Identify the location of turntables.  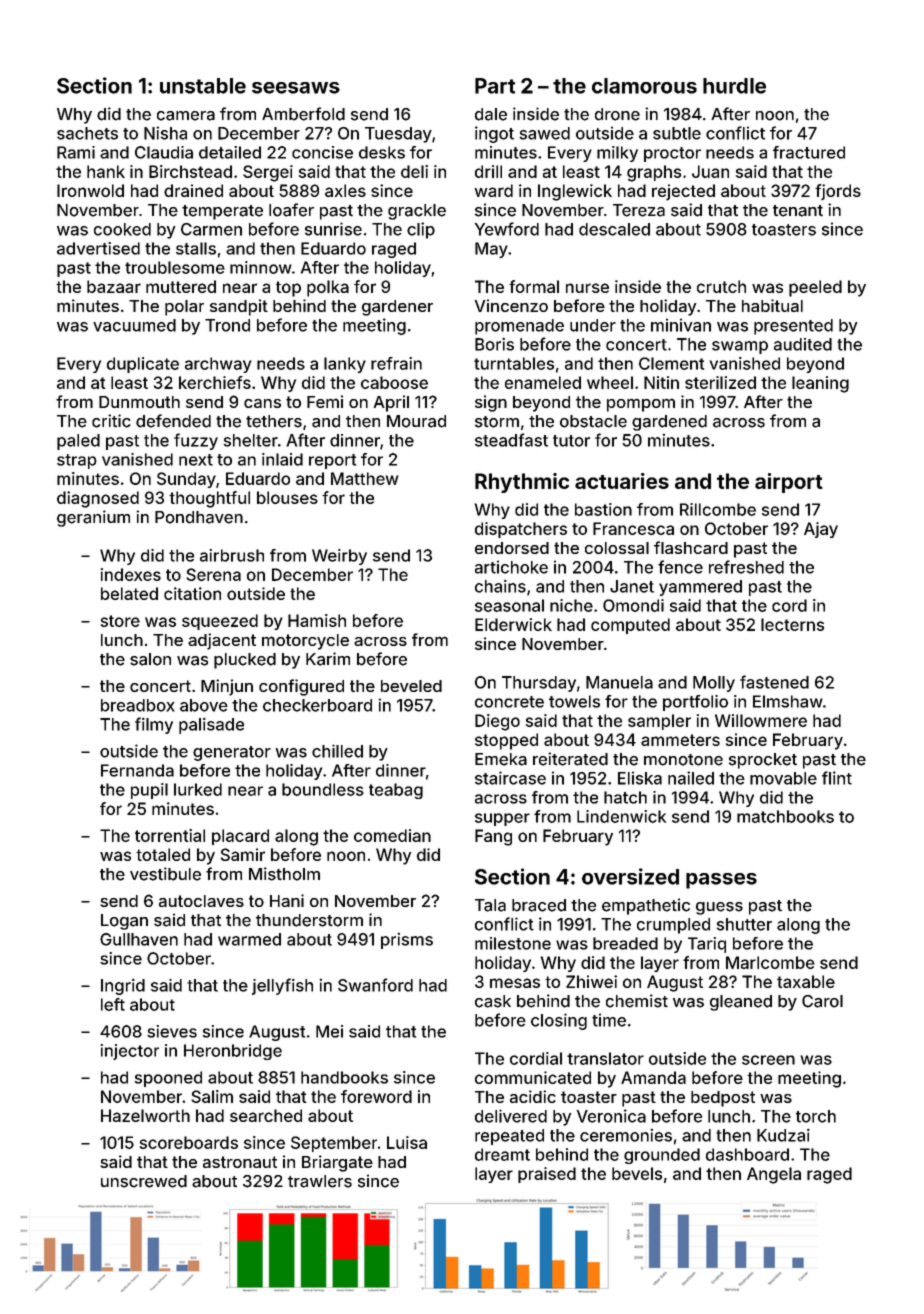
(514, 363).
